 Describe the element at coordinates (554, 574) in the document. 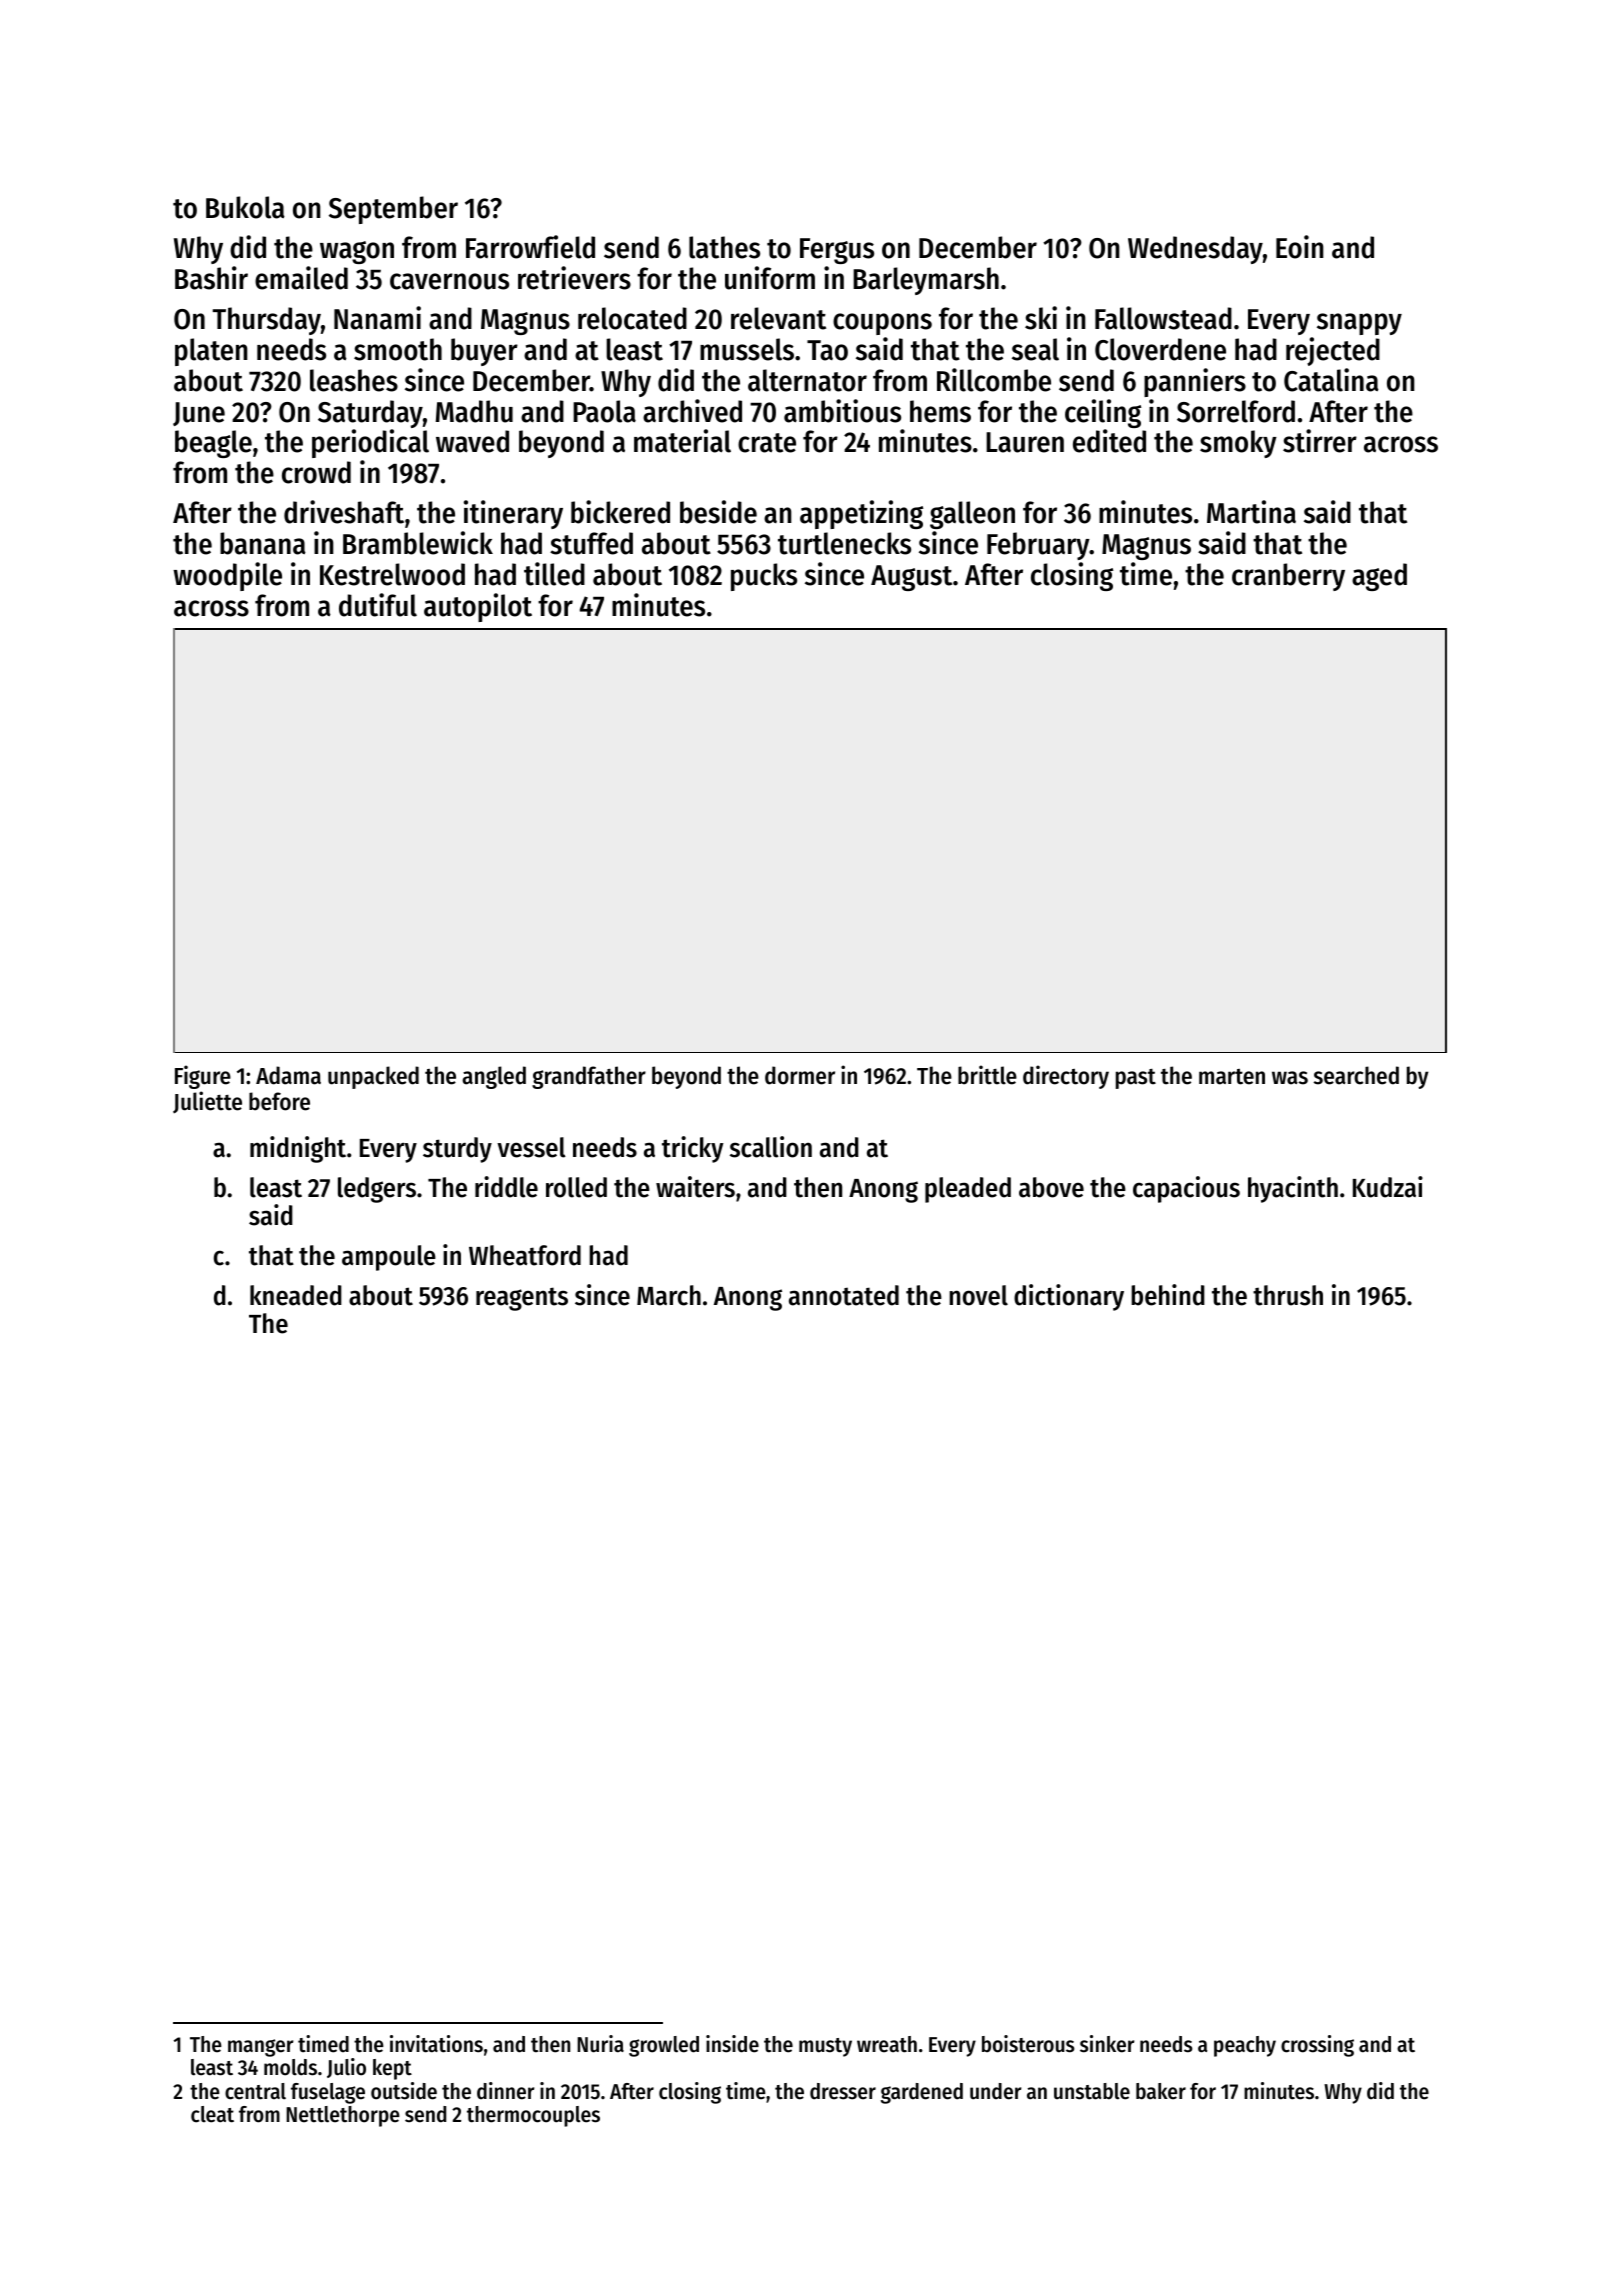

I see `tilled` at that location.
